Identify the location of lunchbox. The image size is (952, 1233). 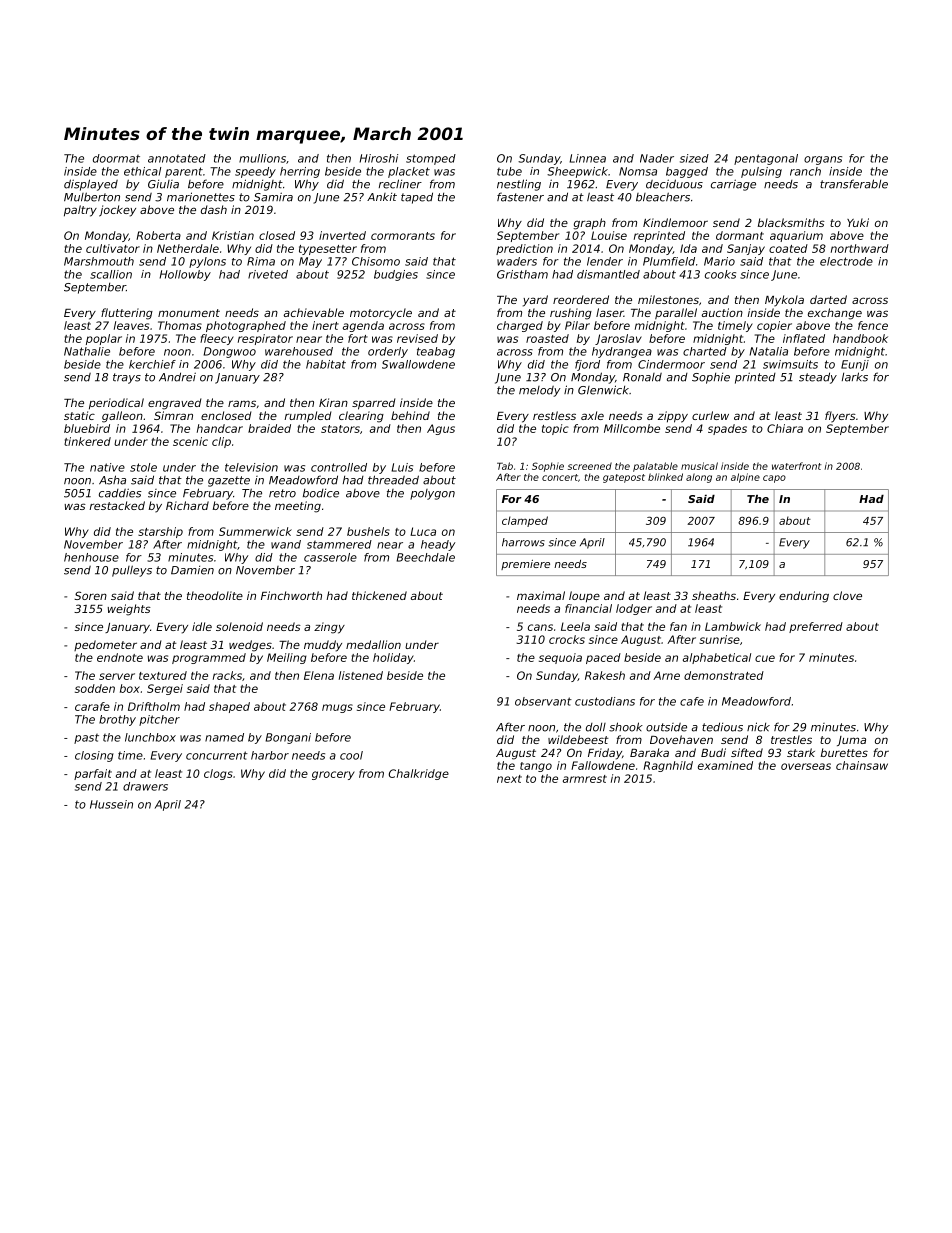
(150, 737).
